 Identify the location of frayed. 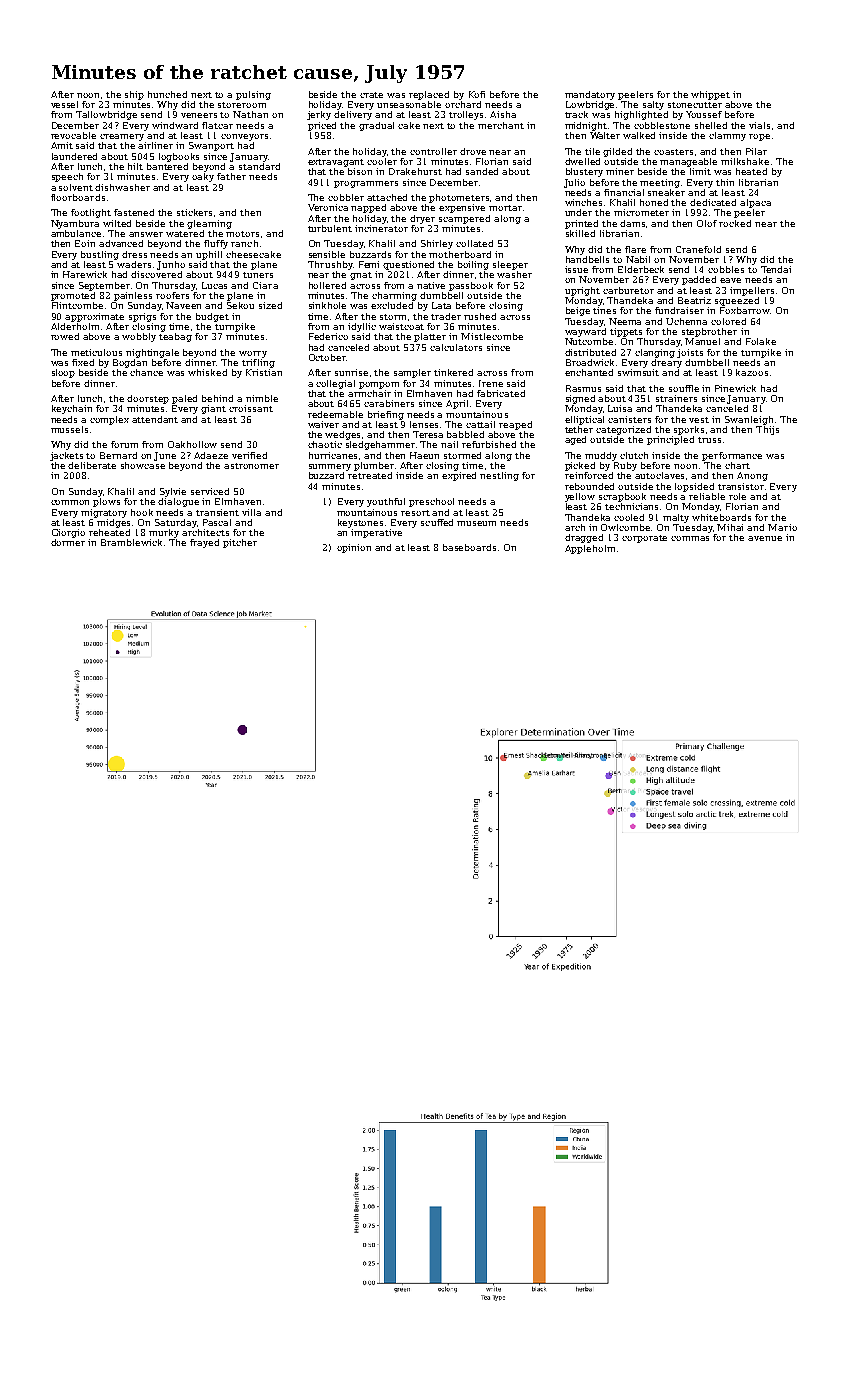
(204, 543).
